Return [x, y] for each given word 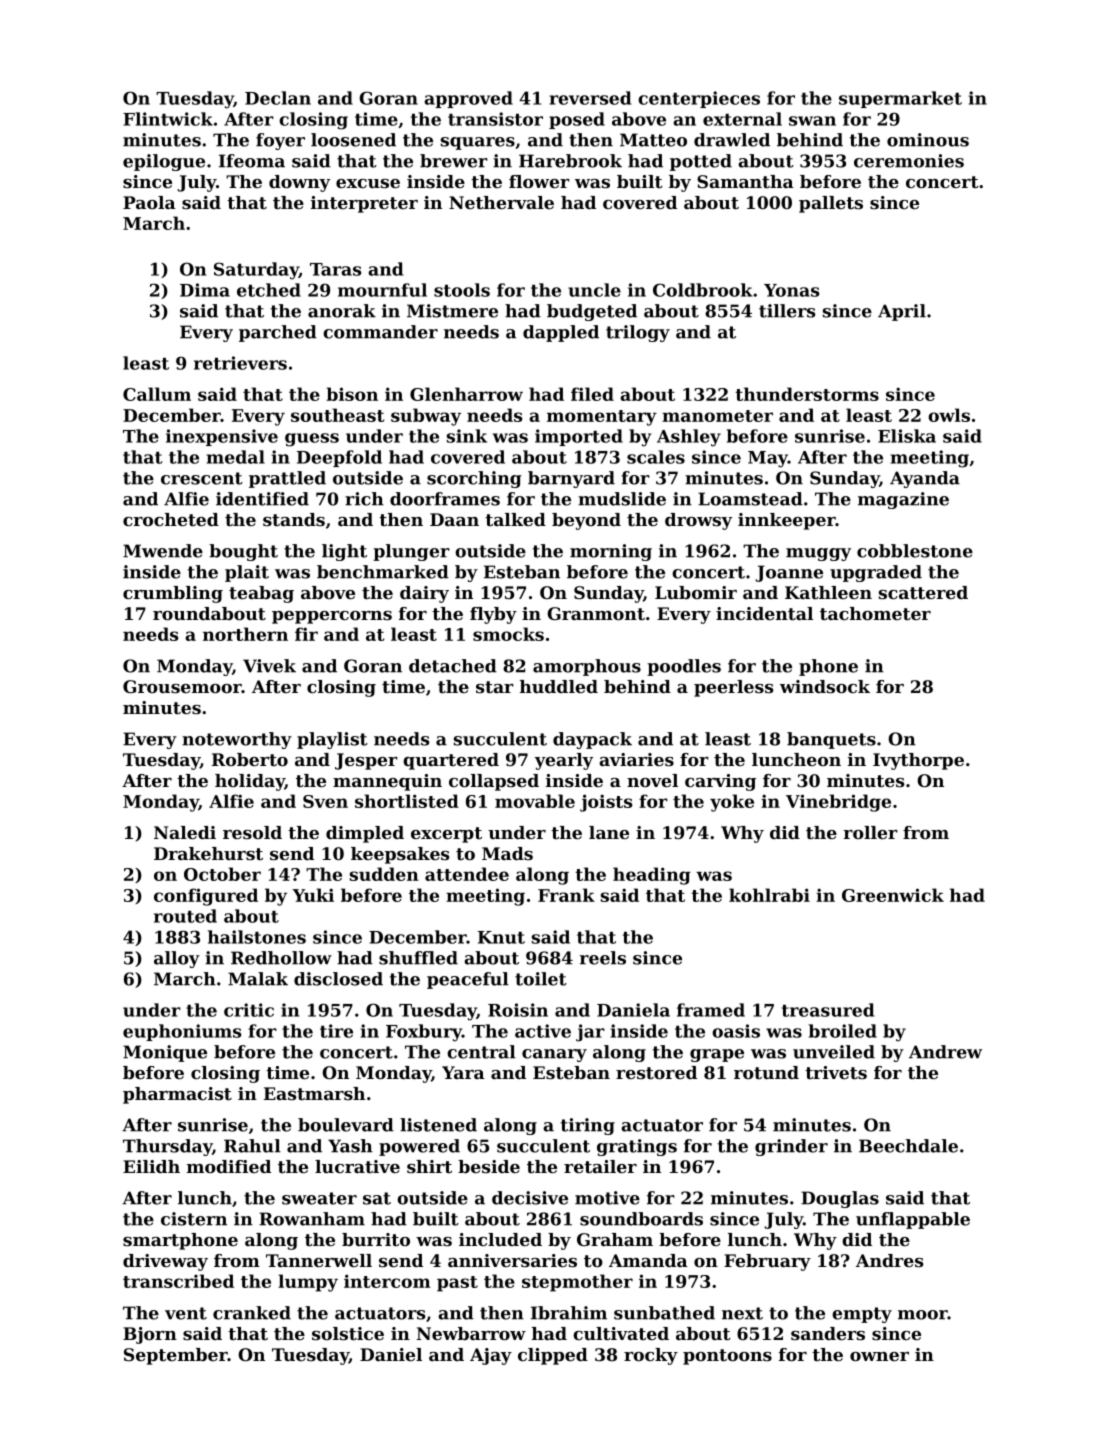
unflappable [913, 1220]
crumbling [173, 594]
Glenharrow [466, 394]
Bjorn [150, 1335]
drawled [732, 140]
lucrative [357, 1166]
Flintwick [168, 119]
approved [468, 99]
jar [590, 1033]
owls [949, 415]
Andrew [945, 1052]
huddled [559, 686]
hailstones [257, 937]
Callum [157, 394]
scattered [923, 592]
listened [438, 1125]
